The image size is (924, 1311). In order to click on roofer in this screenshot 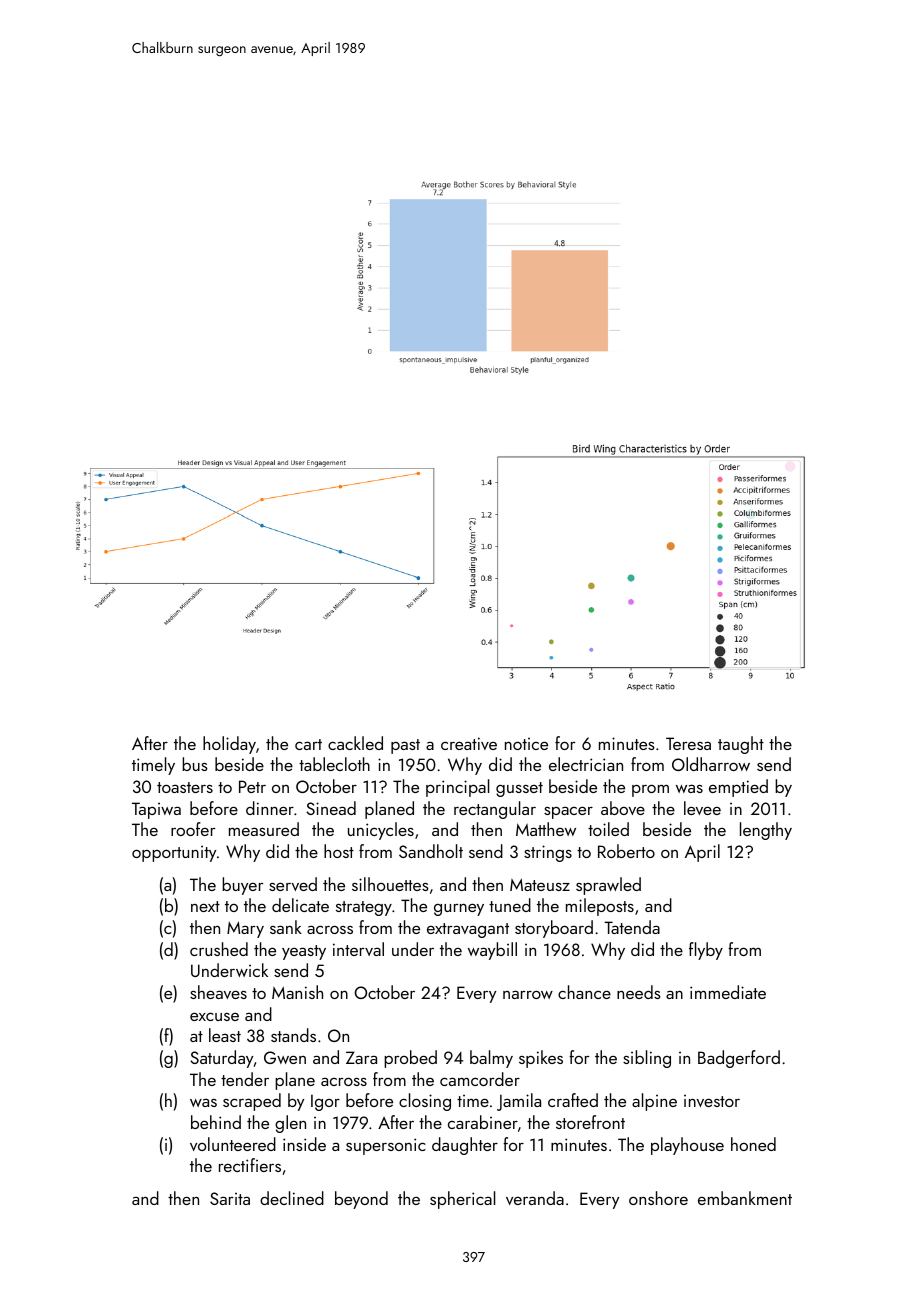, I will do `click(193, 829)`.
